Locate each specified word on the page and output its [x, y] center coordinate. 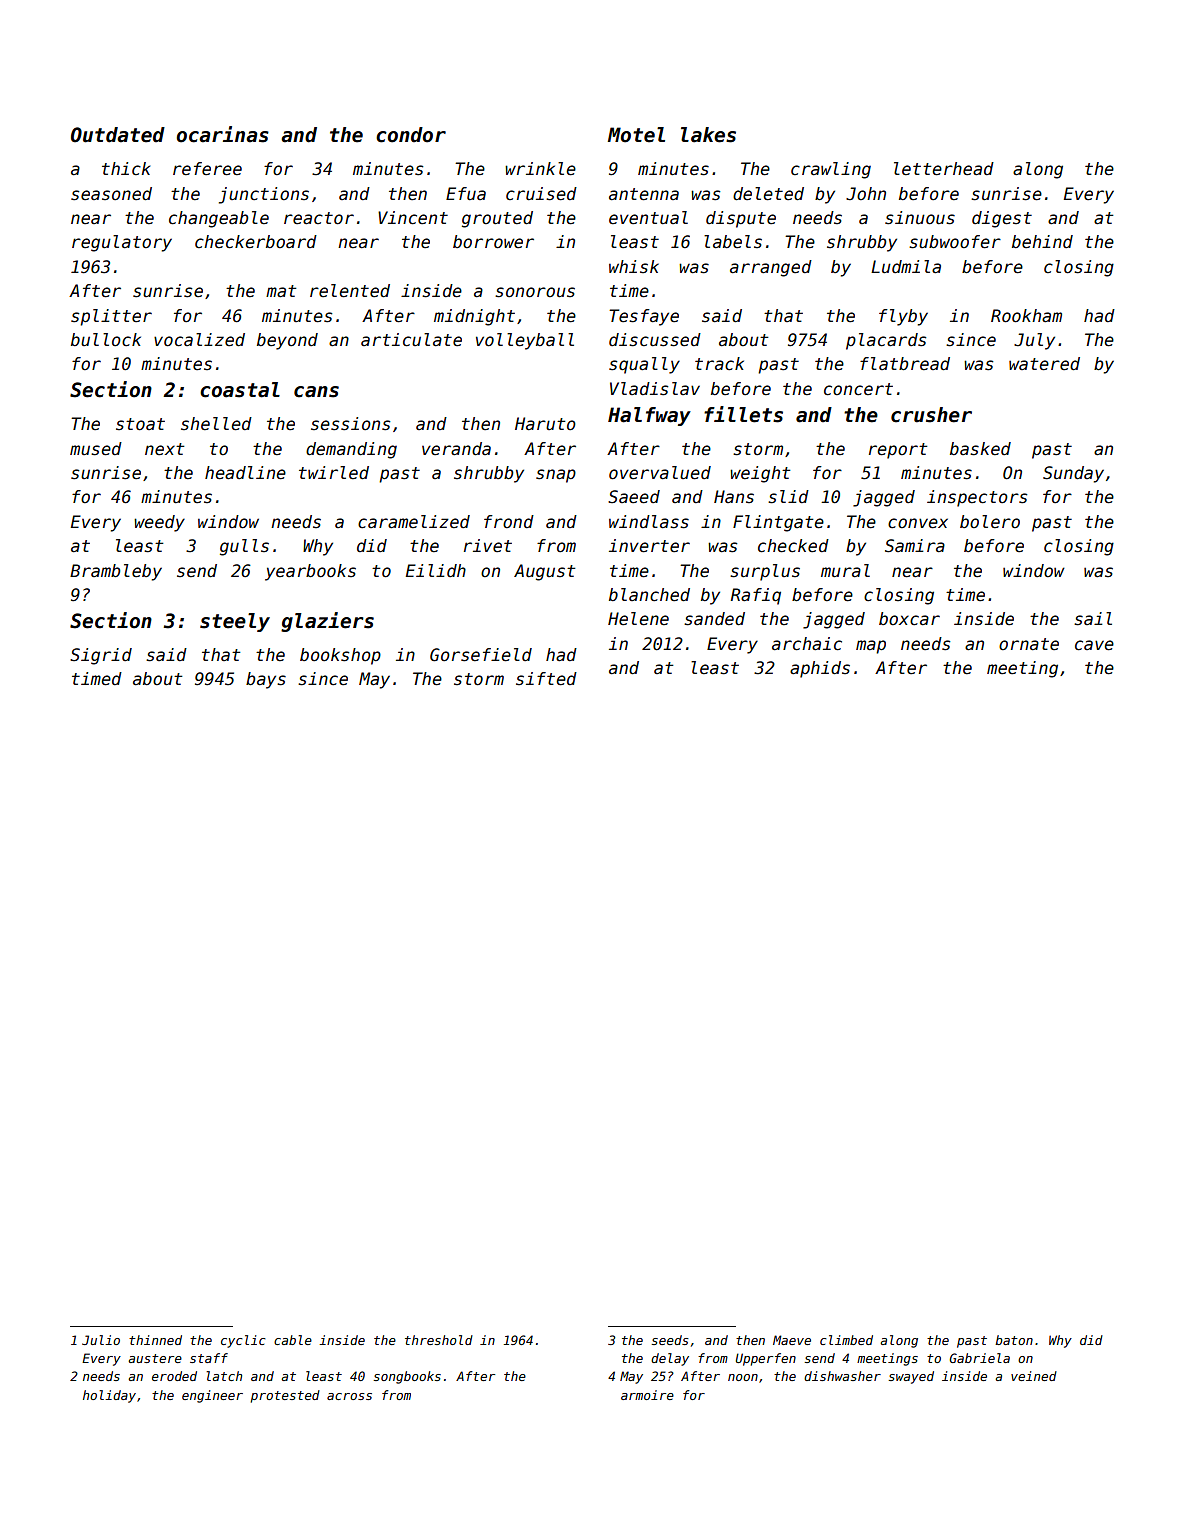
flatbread [905, 364]
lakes [708, 135]
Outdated [118, 135]
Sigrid [101, 656]
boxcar [909, 619]
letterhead [944, 169]
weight [760, 474]
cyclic [243, 1341]
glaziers [327, 622]
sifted [546, 679]
